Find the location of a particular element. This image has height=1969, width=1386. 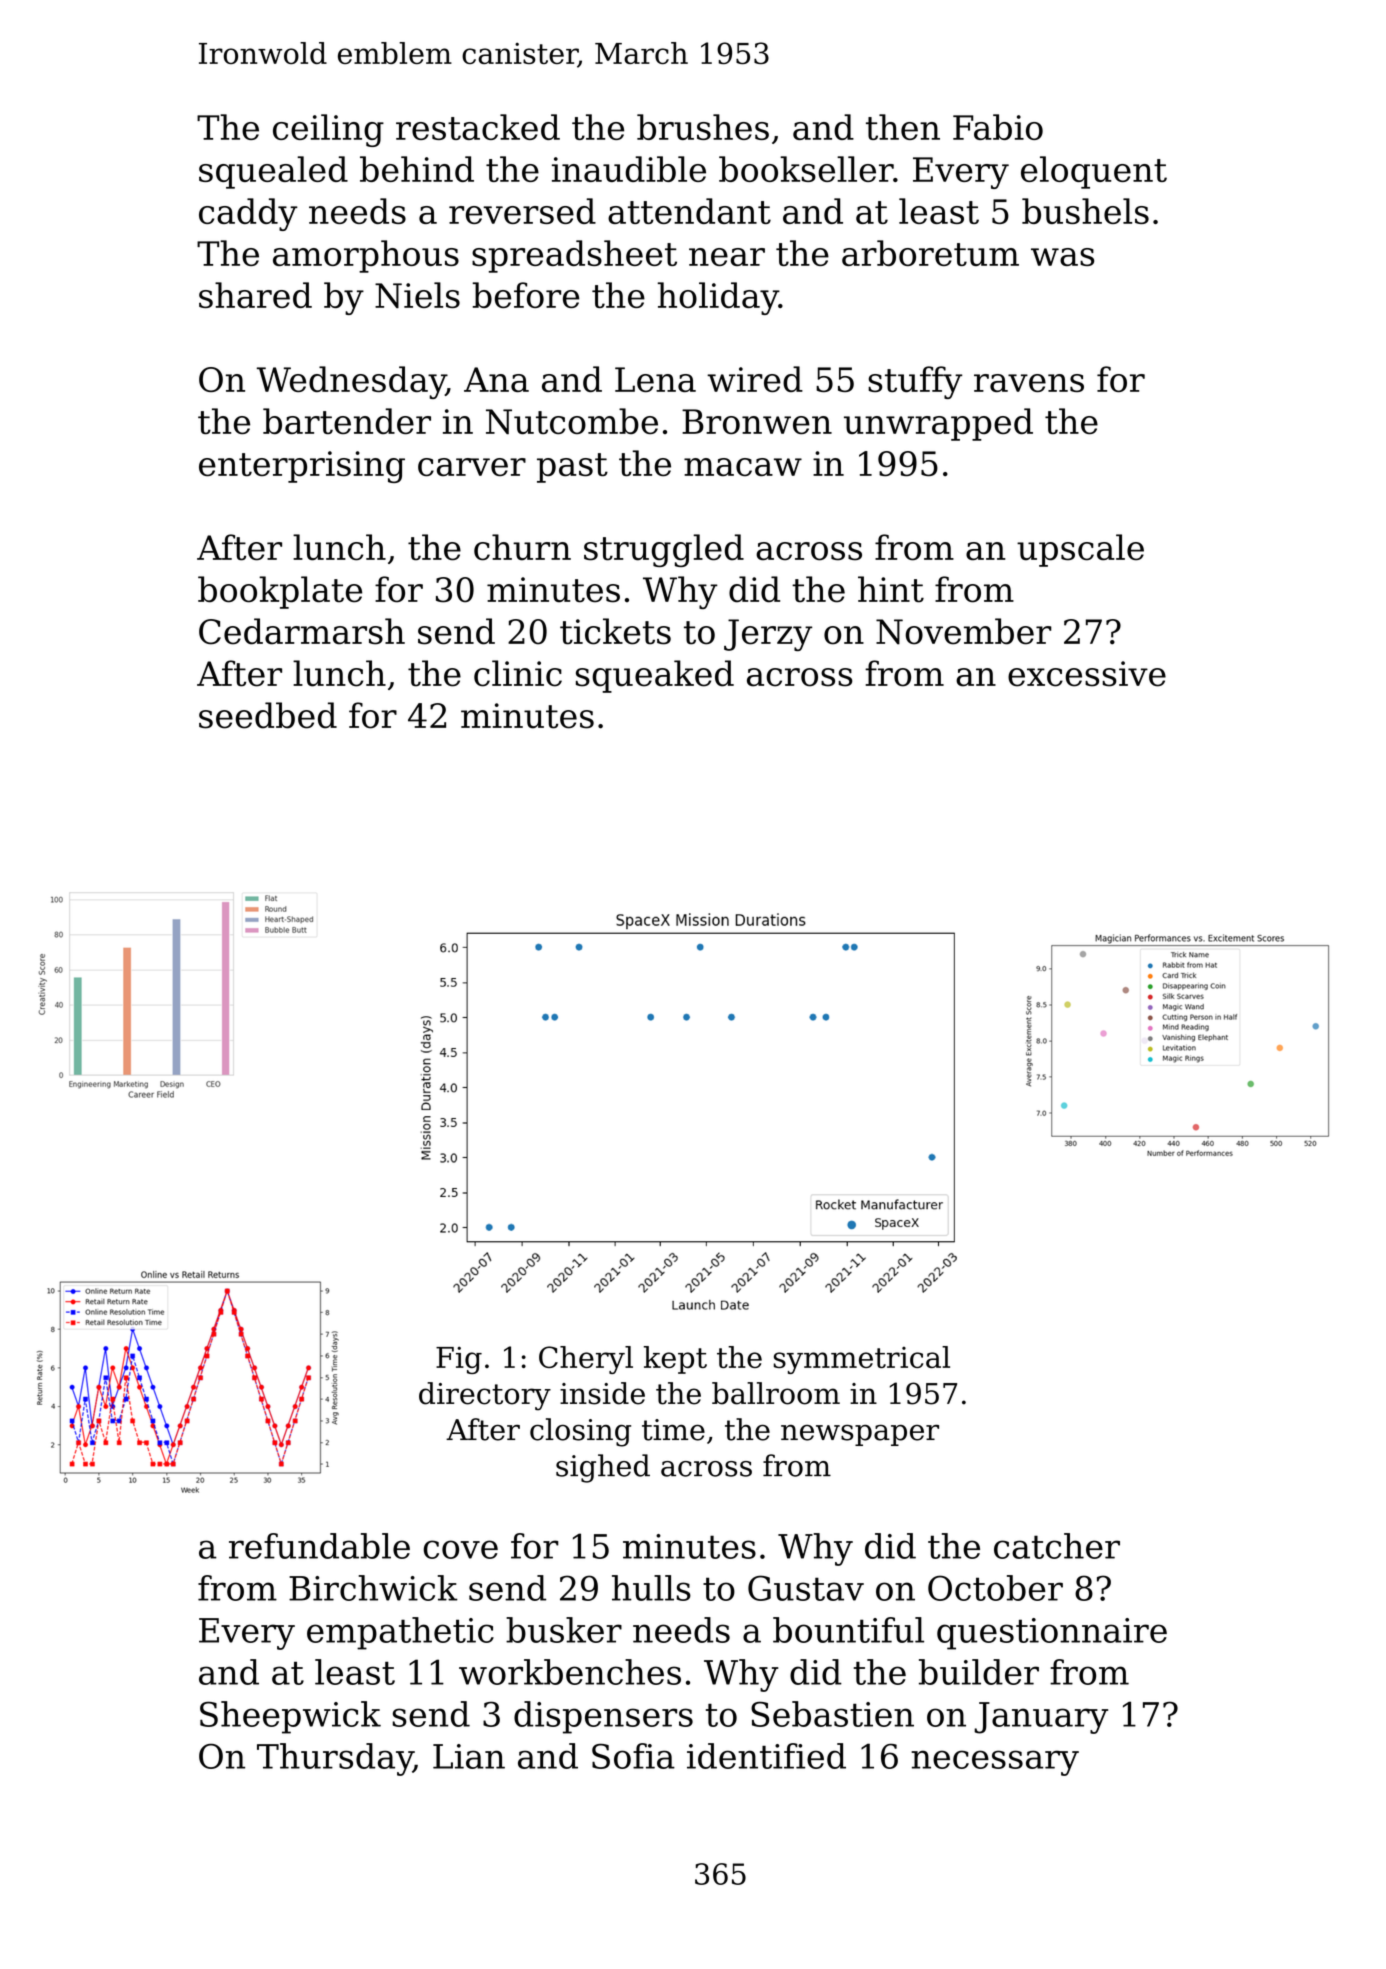

clinic is located at coordinates (518, 673).
